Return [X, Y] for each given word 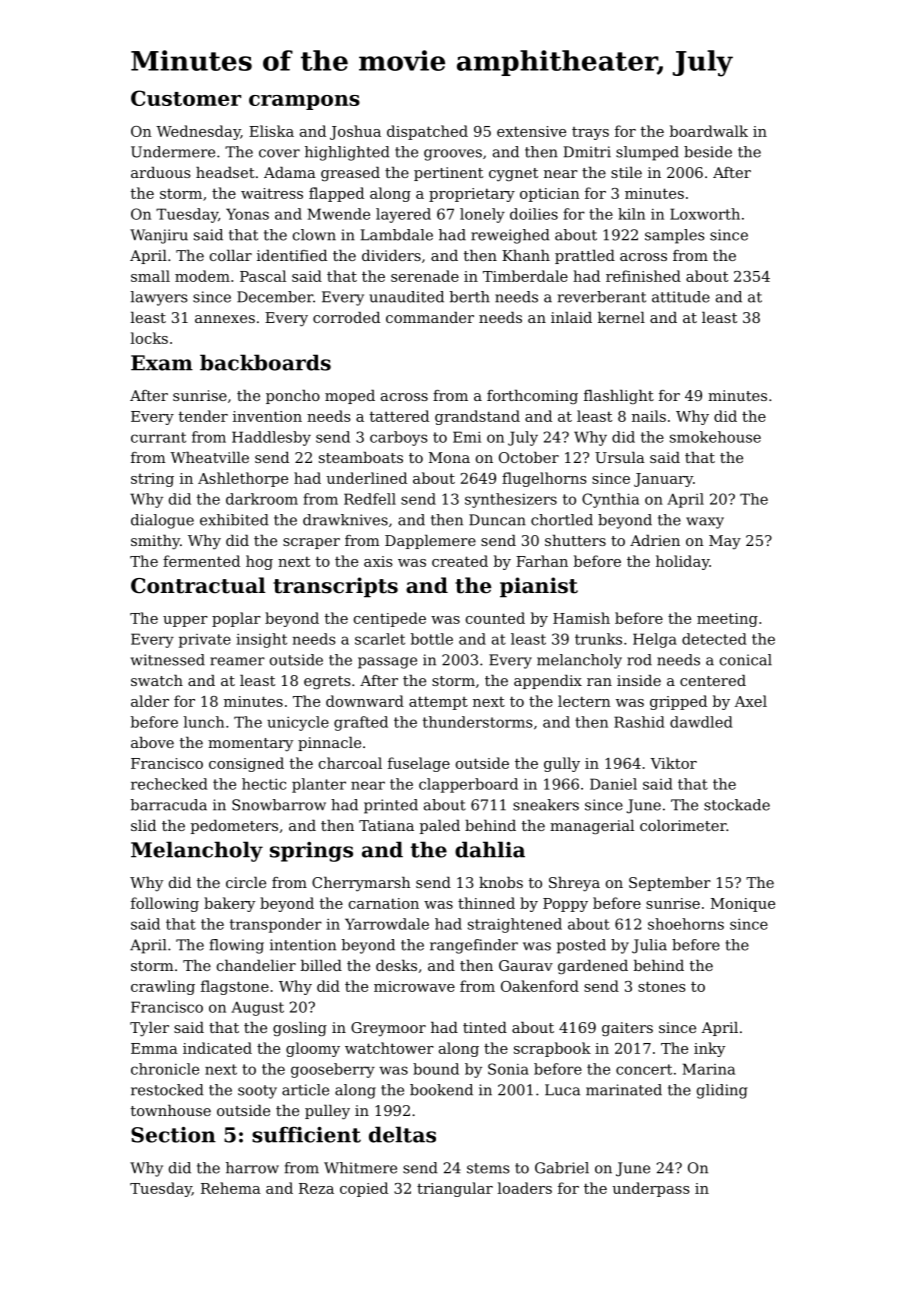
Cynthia [610, 500]
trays [590, 133]
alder [150, 701]
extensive [531, 131]
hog [259, 562]
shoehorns [686, 924]
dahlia [490, 849]
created [460, 561]
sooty [257, 1092]
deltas [402, 1134]
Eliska [271, 131]
